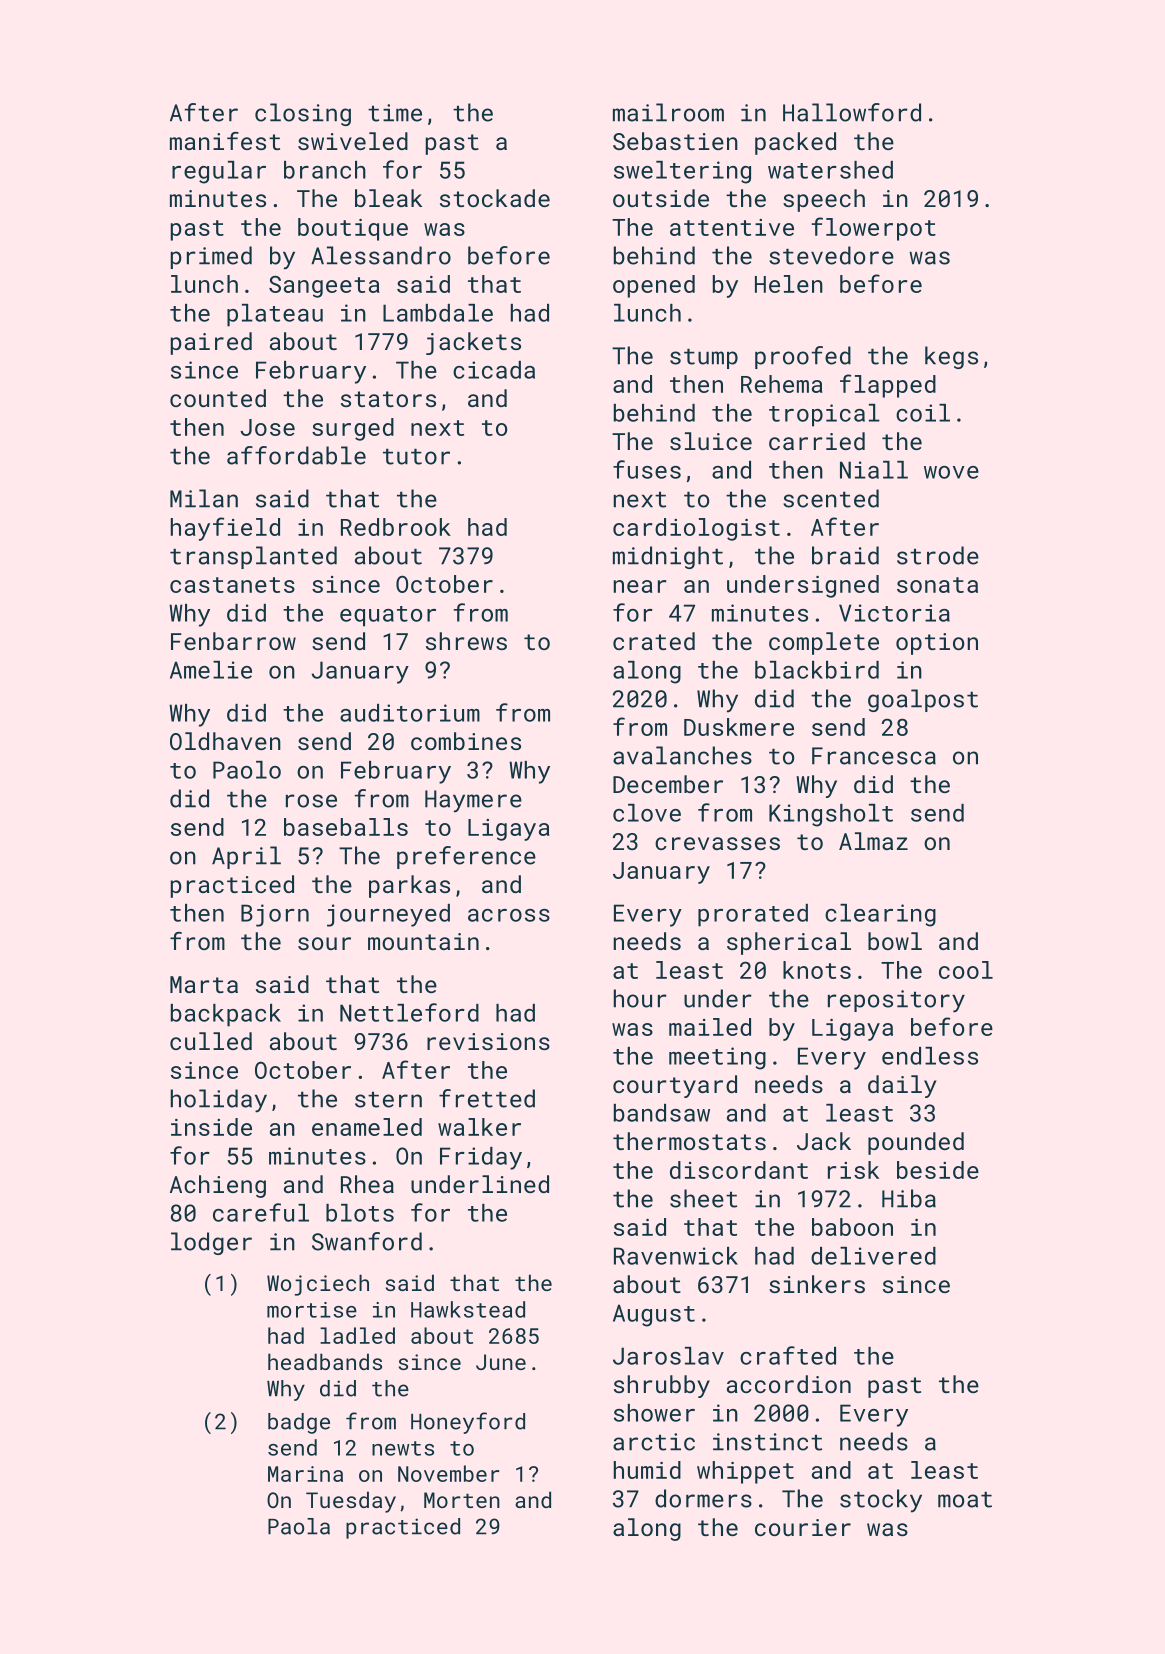  I want to click on holiday, so click(219, 1101).
